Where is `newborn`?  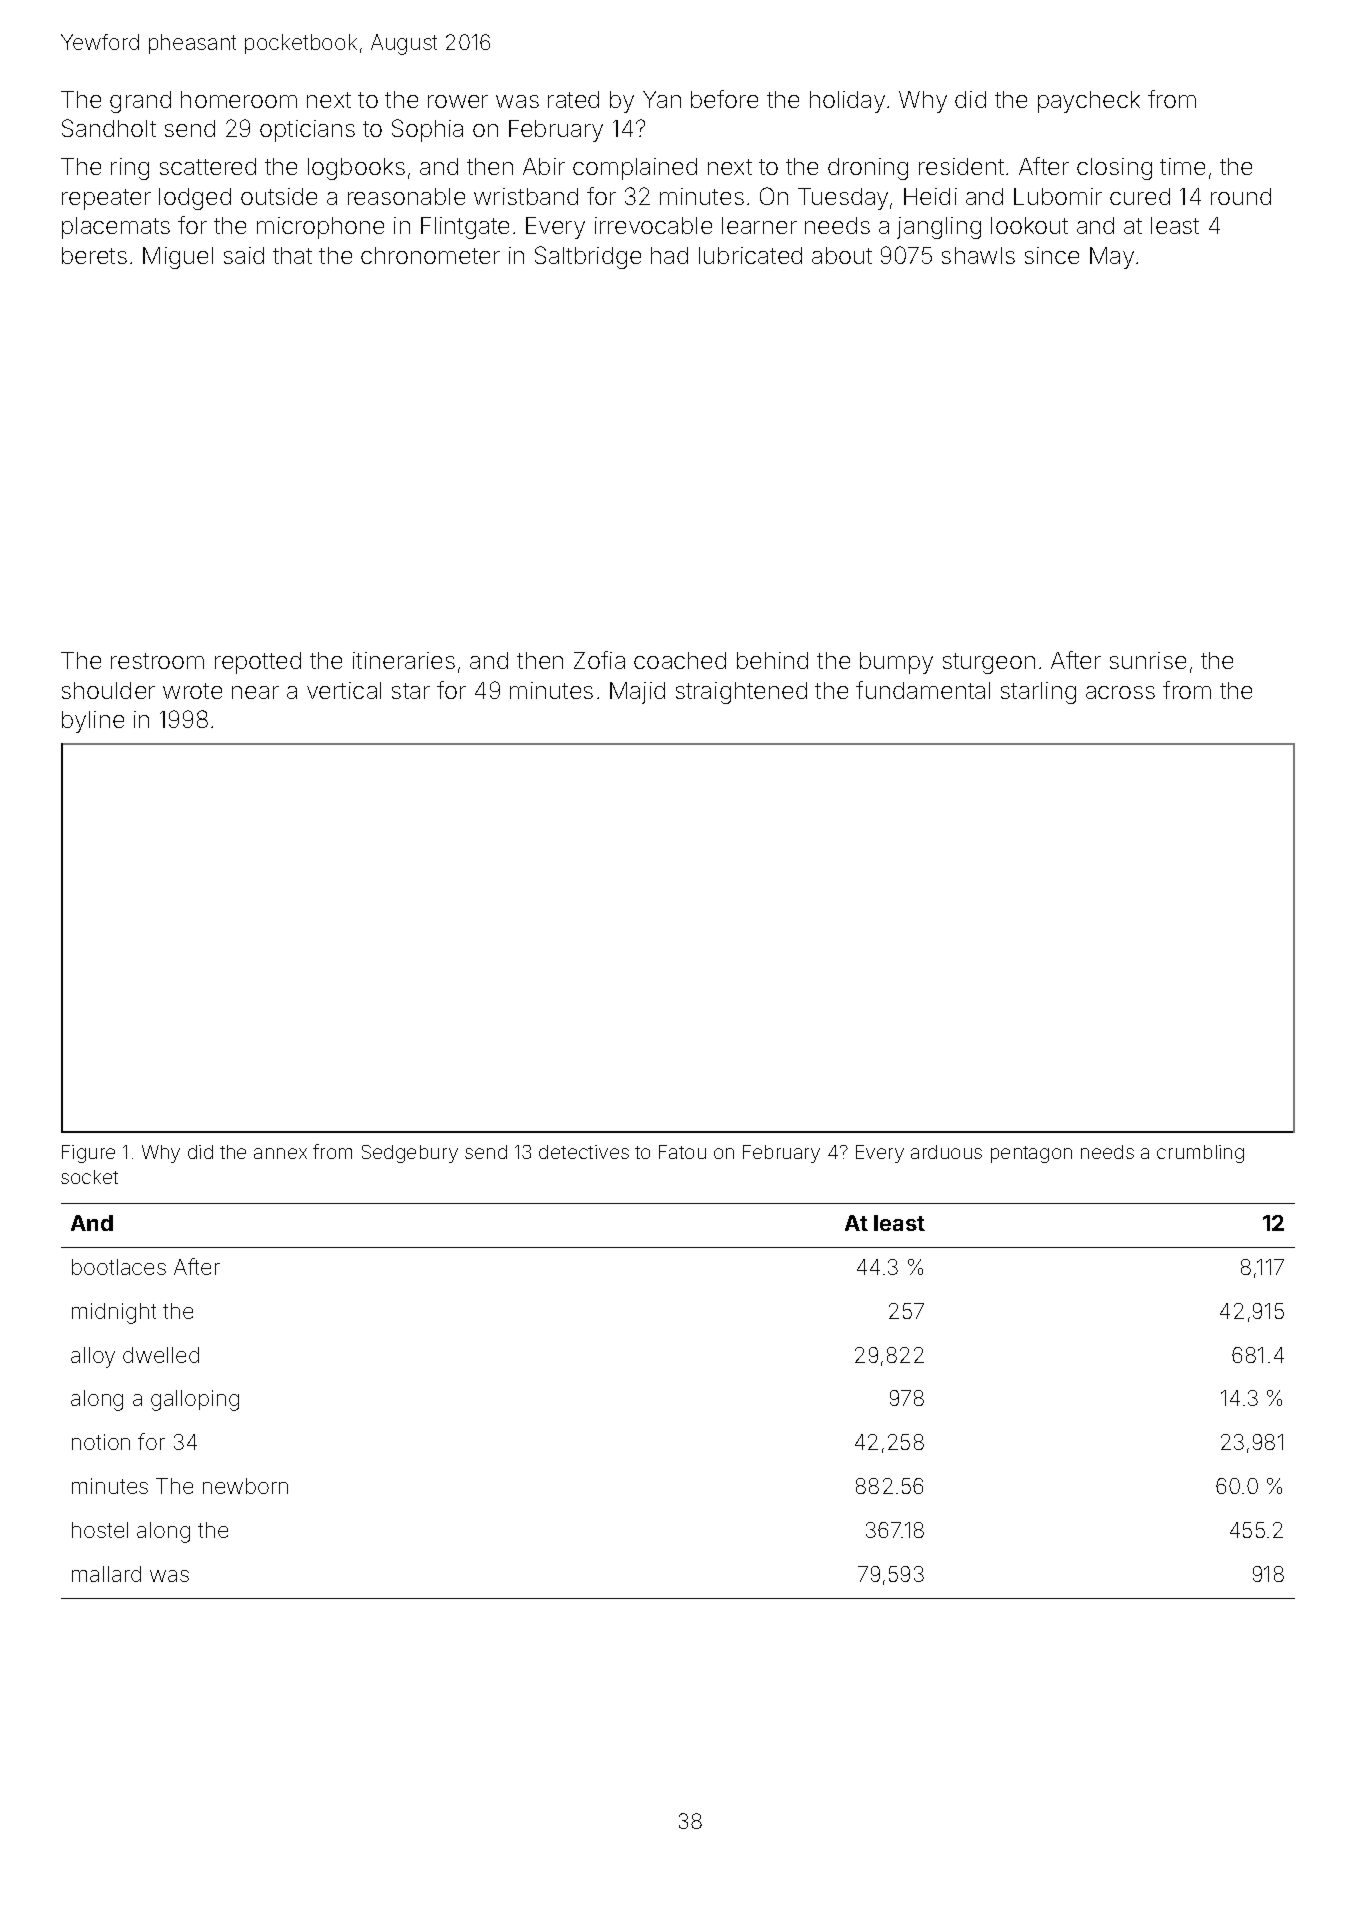 newborn is located at coordinates (245, 1486).
